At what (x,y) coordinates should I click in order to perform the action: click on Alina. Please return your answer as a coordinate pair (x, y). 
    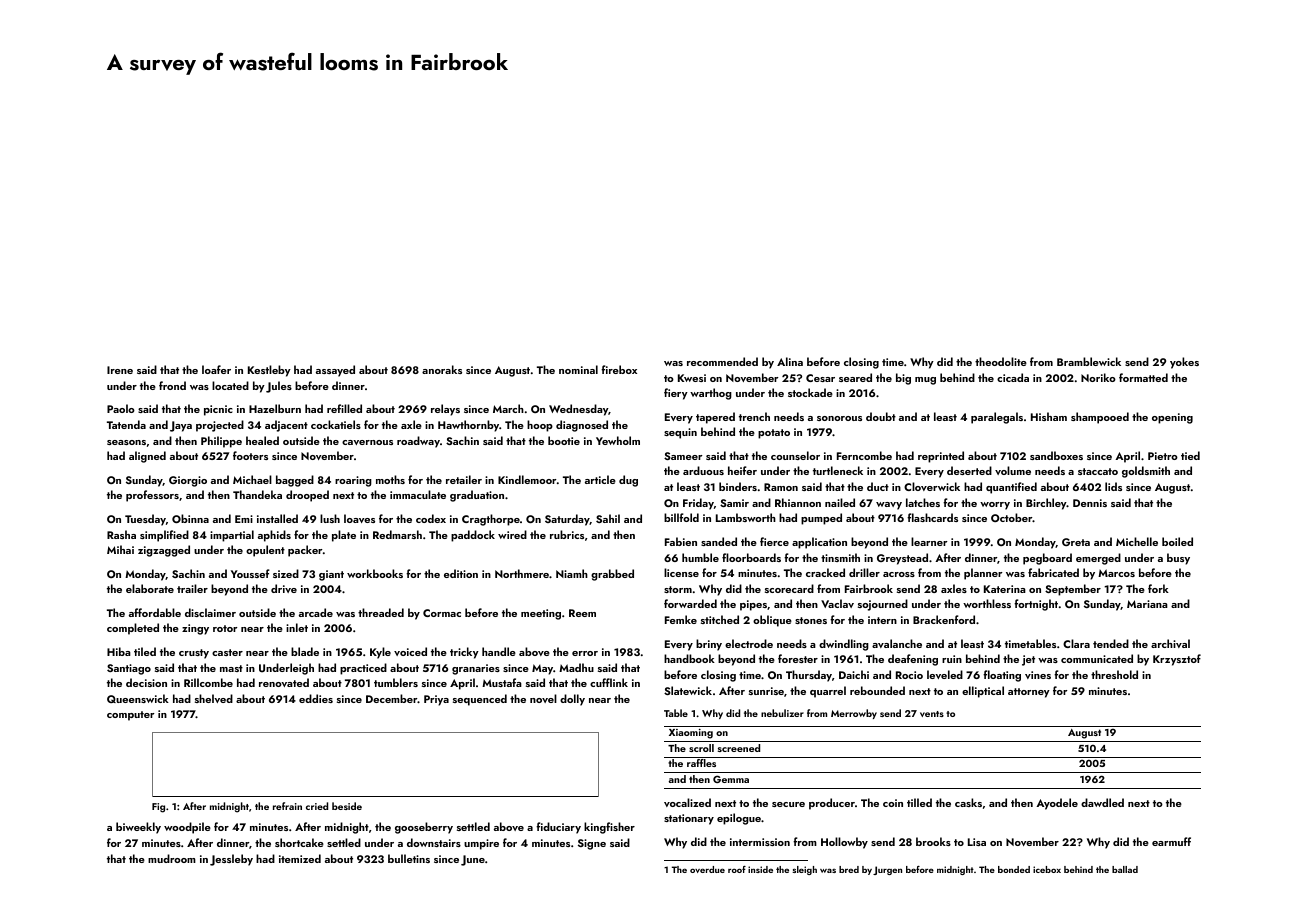
    Looking at the image, I should click on (790, 361).
